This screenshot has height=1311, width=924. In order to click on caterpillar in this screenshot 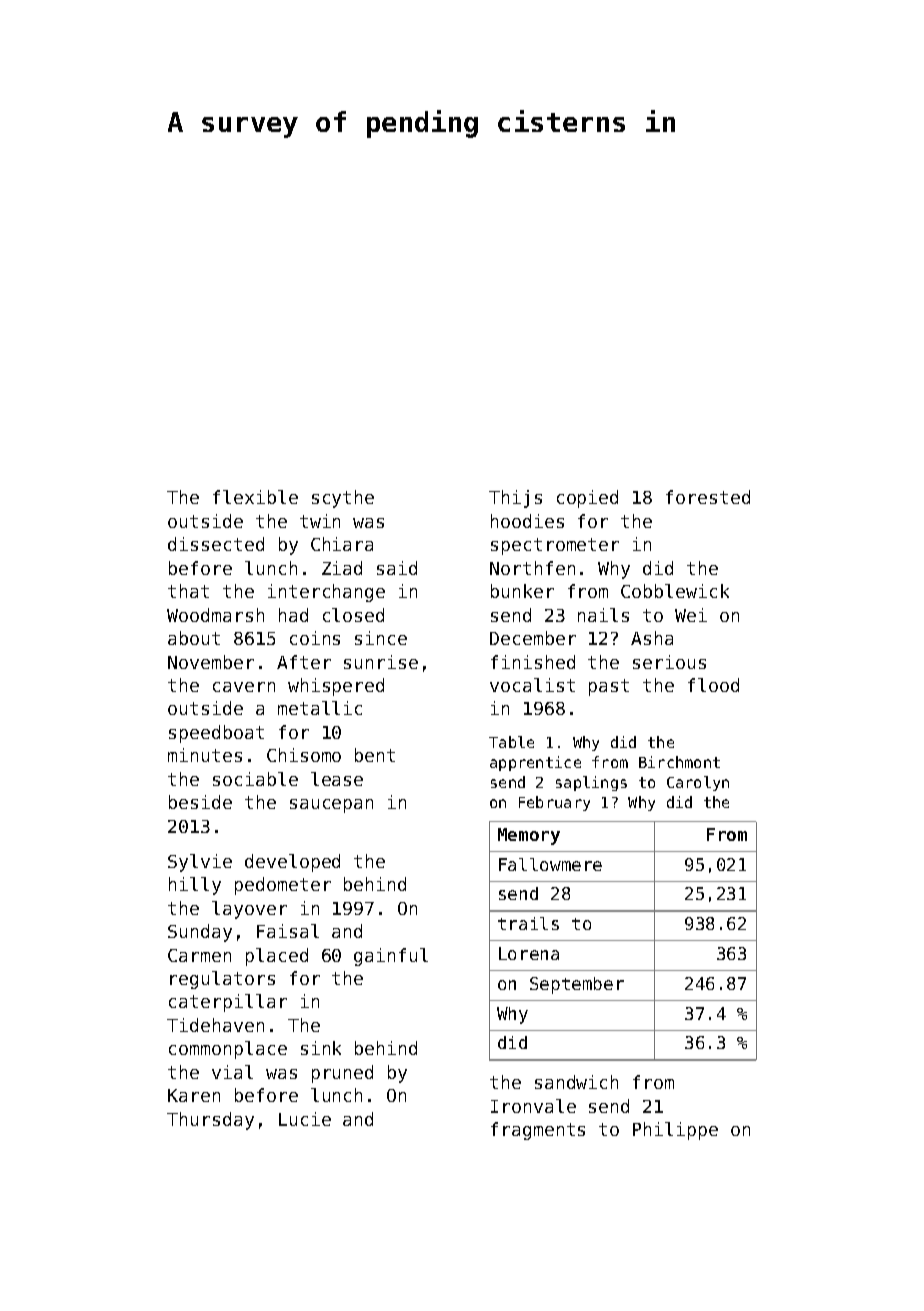, I will do `click(228, 1003)`.
